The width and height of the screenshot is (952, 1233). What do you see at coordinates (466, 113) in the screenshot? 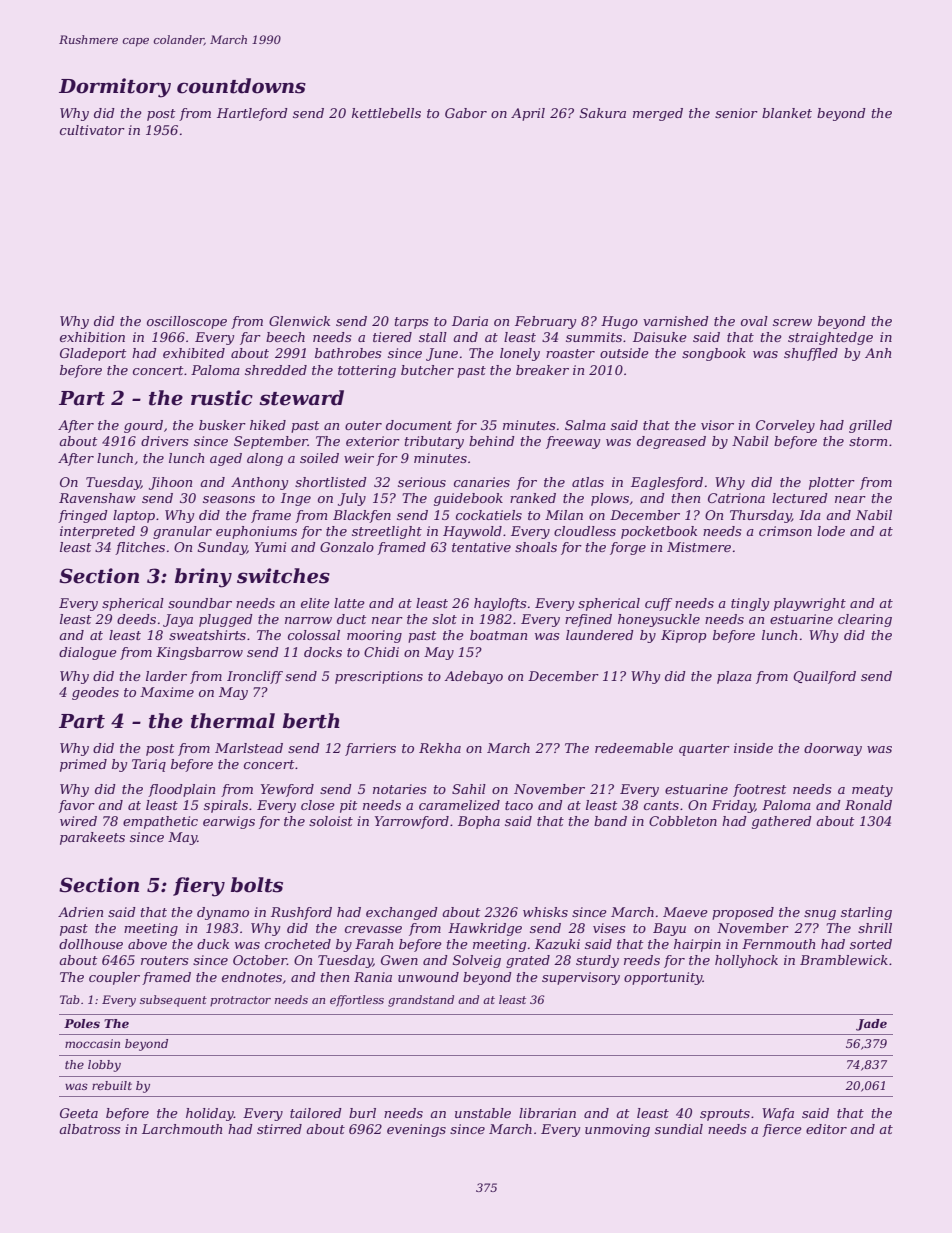
I see `Gabor` at bounding box center [466, 113].
